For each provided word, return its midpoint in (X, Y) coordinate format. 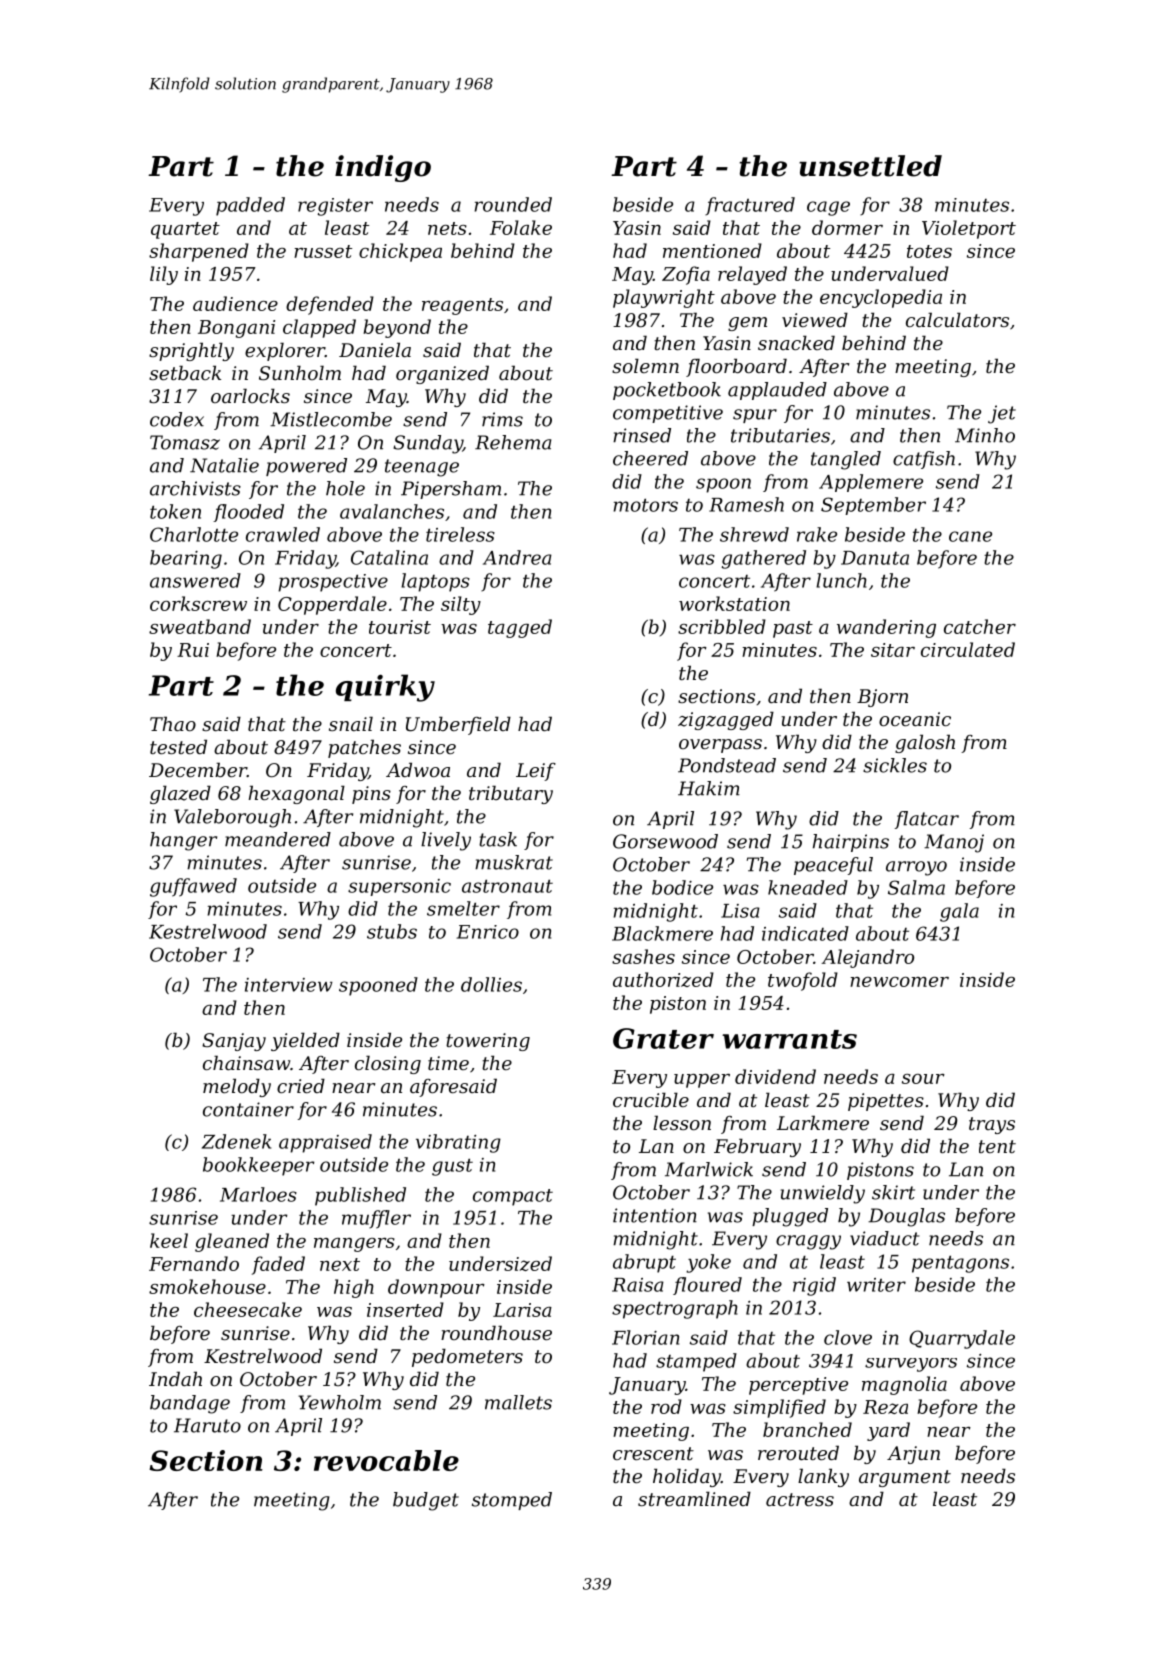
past (793, 629)
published (360, 1196)
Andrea (517, 557)
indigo (383, 168)
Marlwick (709, 1169)
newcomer (899, 982)
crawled (283, 534)
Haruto (207, 1425)
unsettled (870, 166)
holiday (687, 1477)
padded (250, 206)
